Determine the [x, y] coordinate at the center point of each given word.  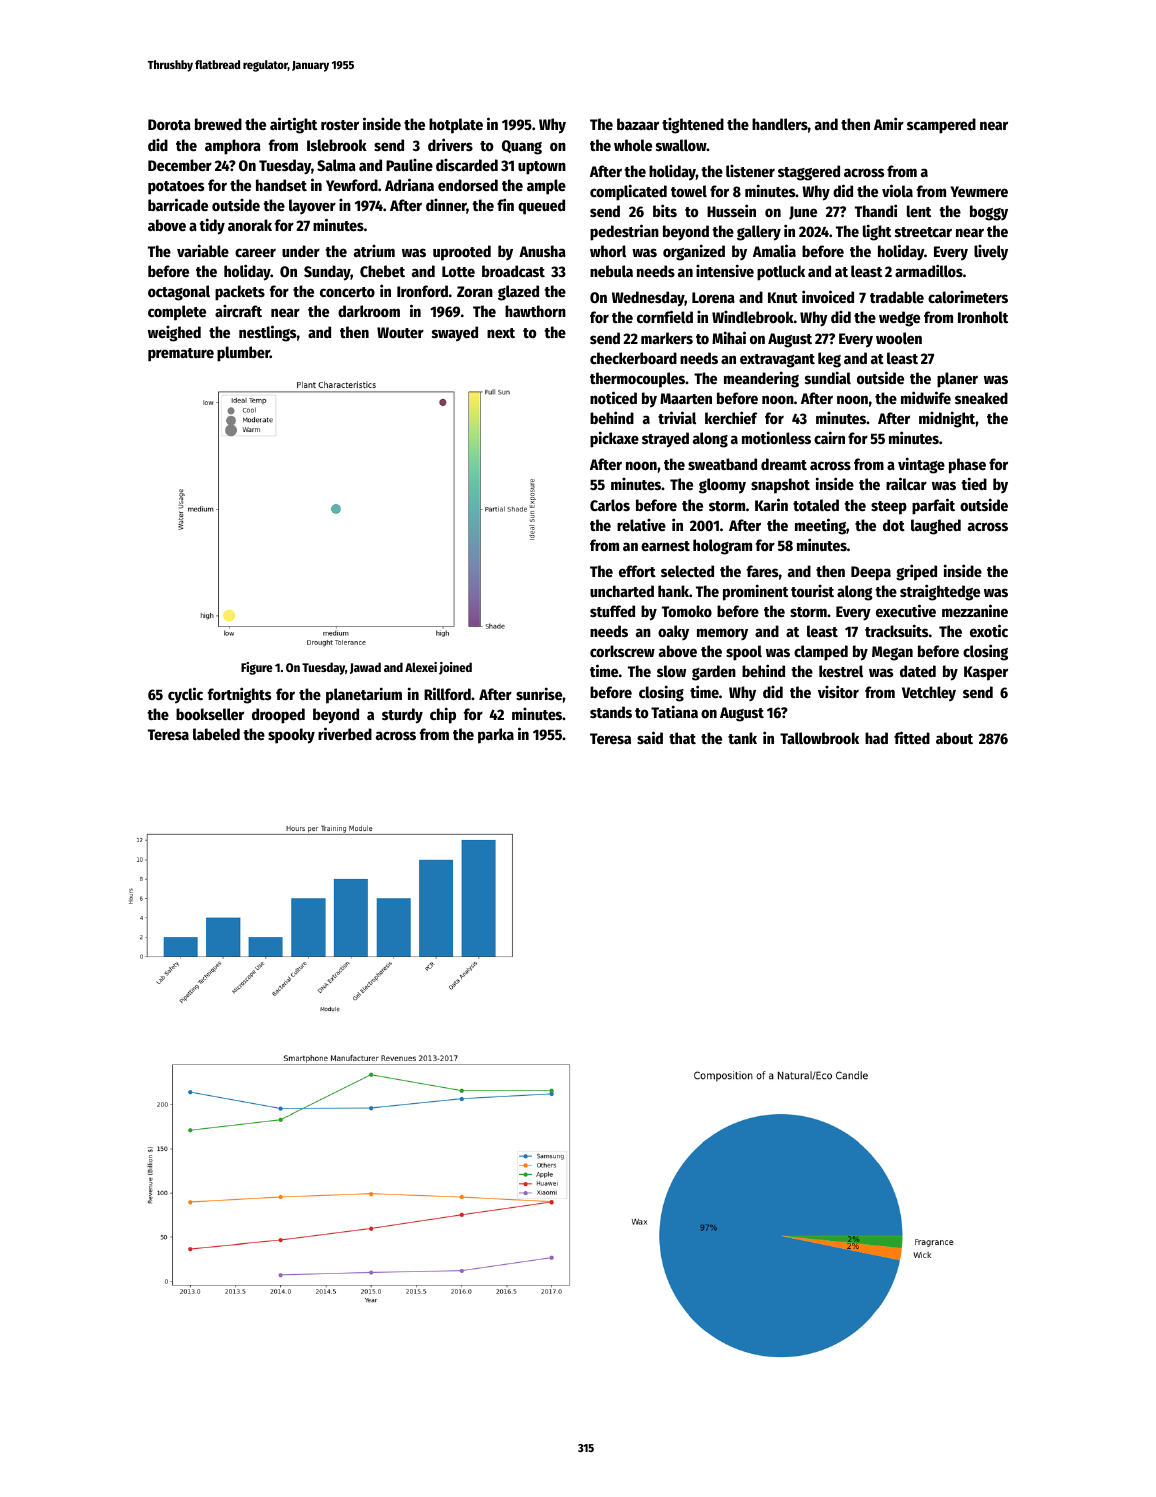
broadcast [513, 271]
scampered [941, 126]
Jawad [365, 668]
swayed [455, 334]
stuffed [612, 611]
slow [671, 671]
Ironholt [983, 317]
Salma [336, 165]
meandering [761, 379]
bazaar [638, 124]
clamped [821, 653]
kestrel [841, 671]
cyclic [185, 695]
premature [181, 355]
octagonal [179, 293]
